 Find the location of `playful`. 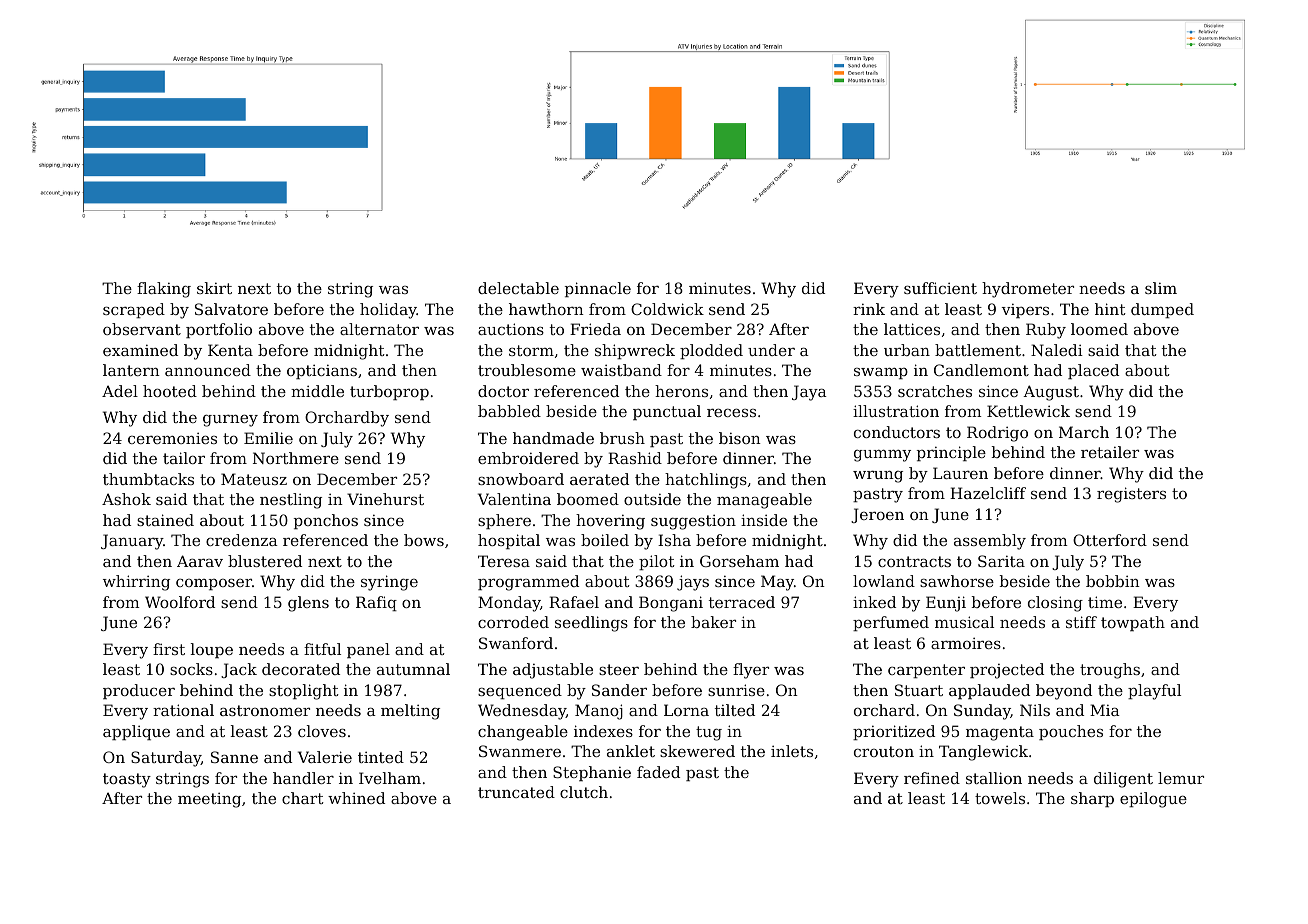

playful is located at coordinates (1154, 692).
